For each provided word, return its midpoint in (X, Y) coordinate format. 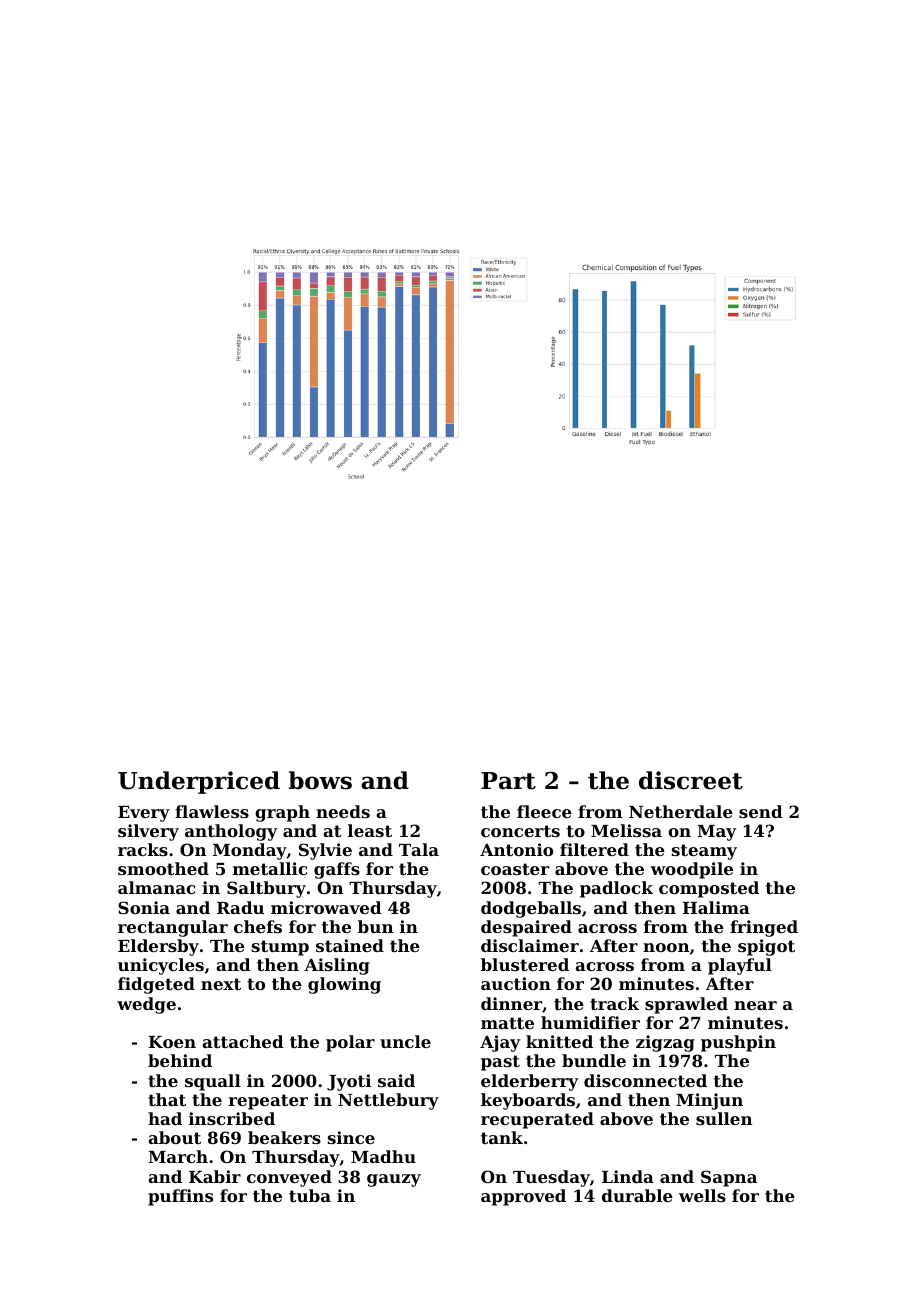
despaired (526, 928)
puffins (180, 1197)
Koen (172, 1042)
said (396, 1080)
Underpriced (199, 782)
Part (508, 781)
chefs (258, 926)
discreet (691, 780)
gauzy (394, 1180)
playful (740, 966)
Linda (628, 1176)
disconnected (645, 1080)
